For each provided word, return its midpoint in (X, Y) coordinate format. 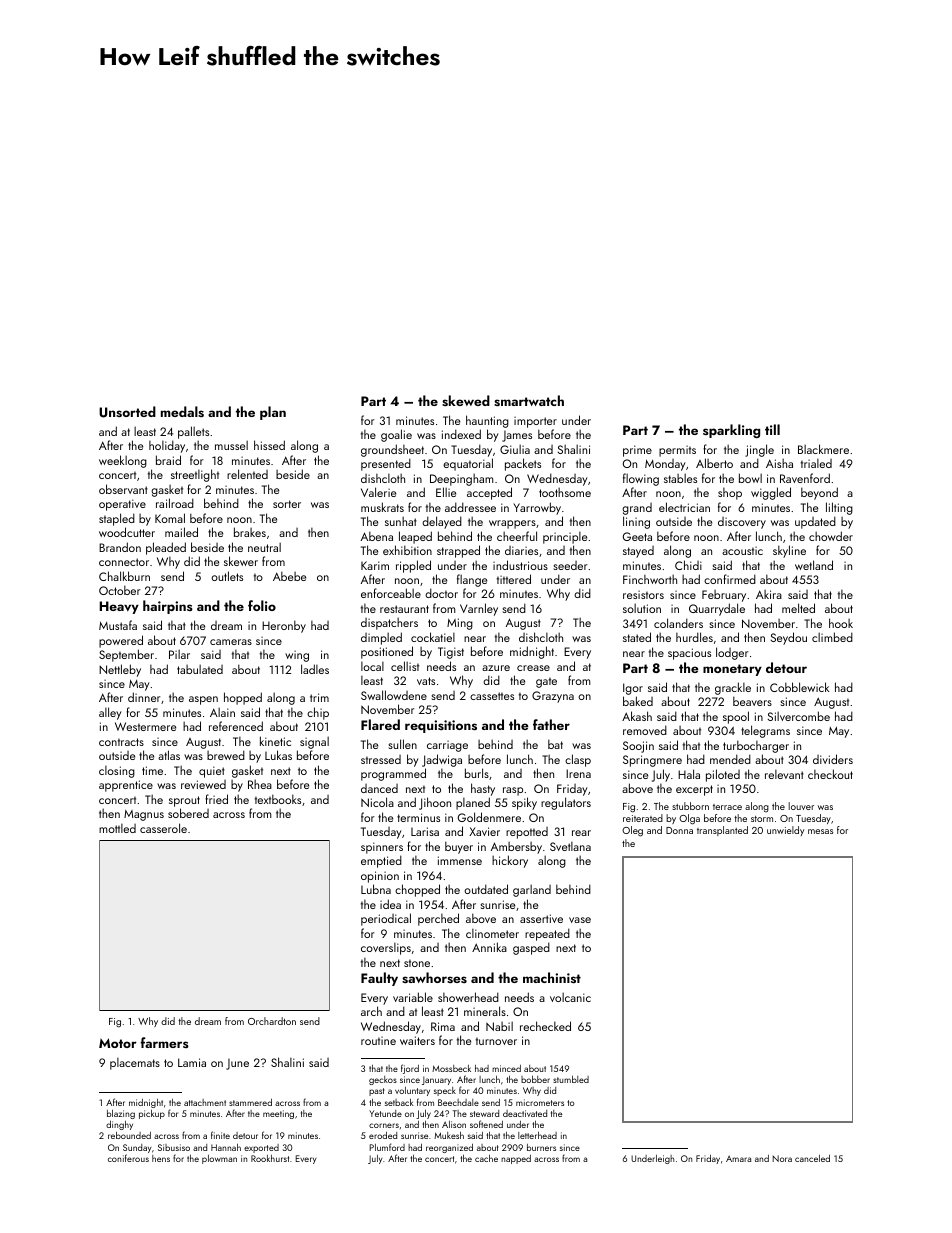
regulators (566, 803)
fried (216, 799)
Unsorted (127, 412)
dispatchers (389, 623)
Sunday (137, 1148)
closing (117, 772)
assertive (541, 918)
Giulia (515, 449)
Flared (380, 724)
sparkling (731, 431)
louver (801, 806)
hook (841, 623)
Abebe (289, 576)
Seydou (789, 638)
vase (580, 920)
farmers (164, 1042)
